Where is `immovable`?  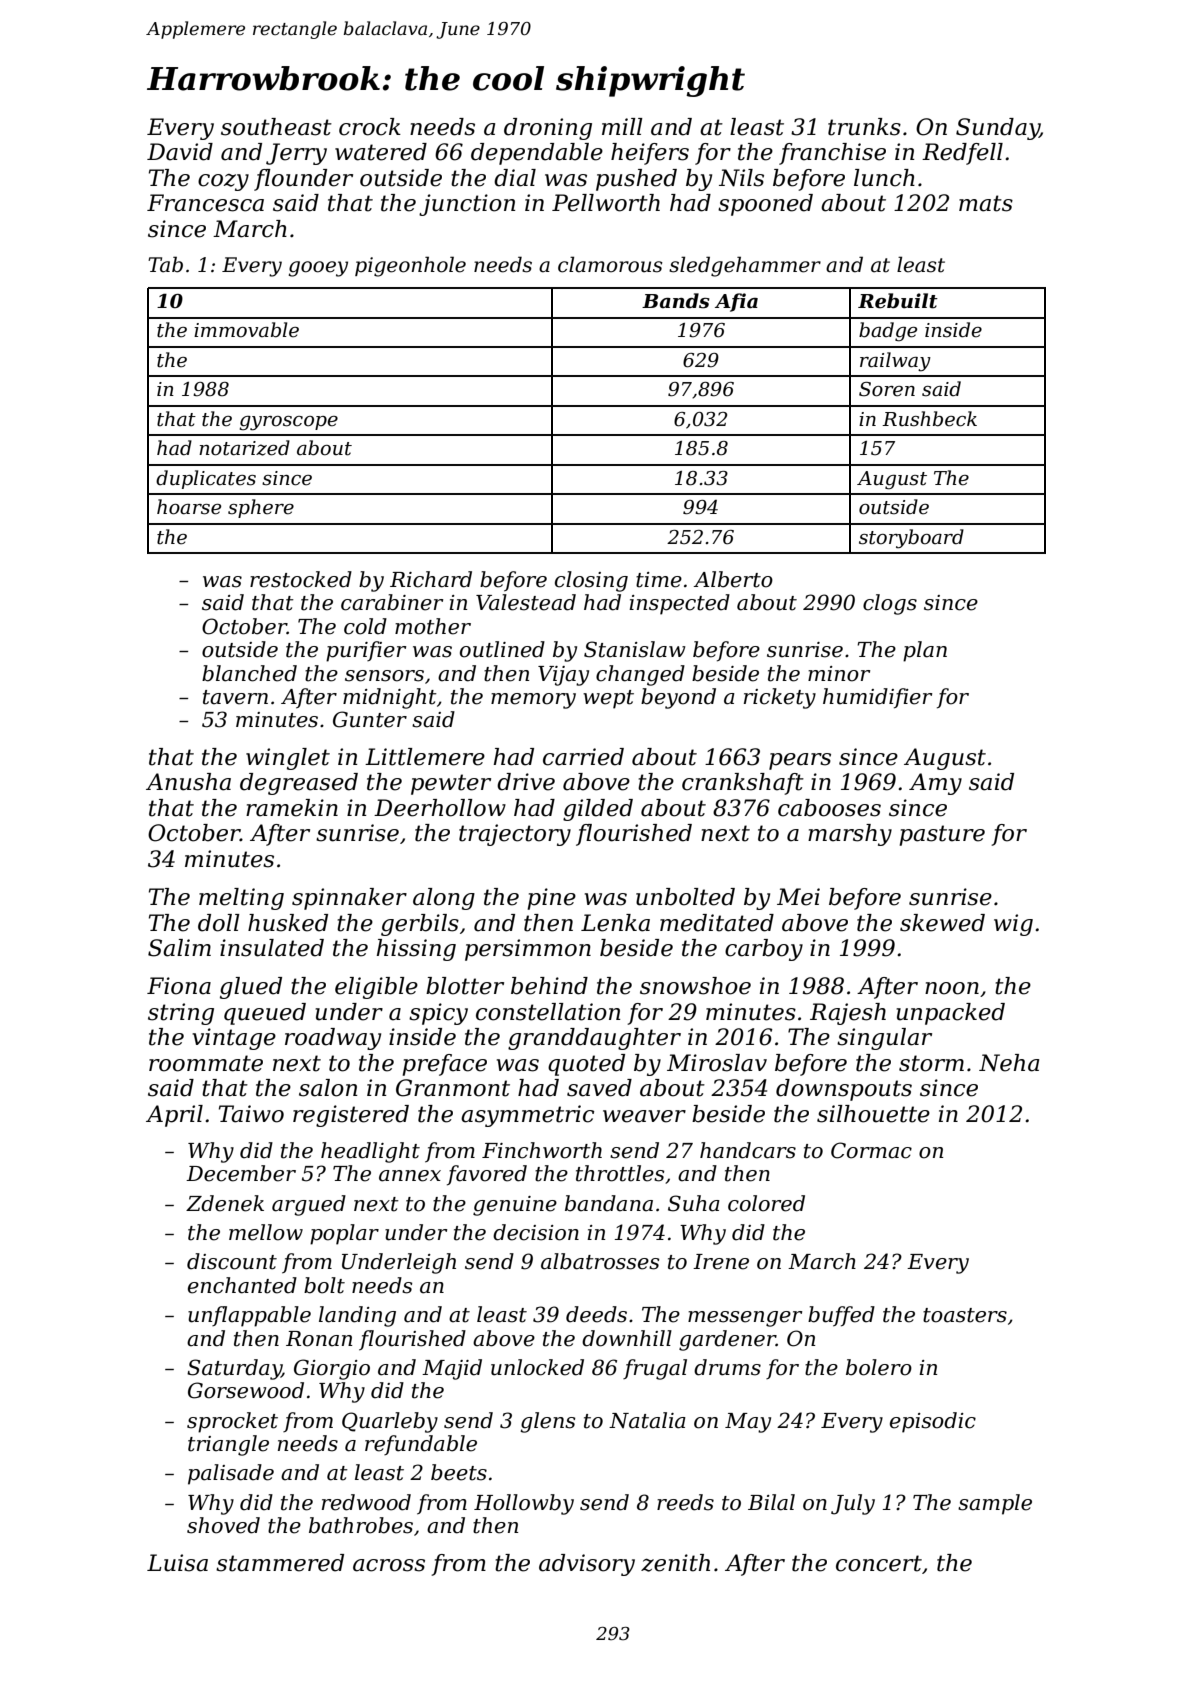
immovable is located at coordinates (246, 330).
